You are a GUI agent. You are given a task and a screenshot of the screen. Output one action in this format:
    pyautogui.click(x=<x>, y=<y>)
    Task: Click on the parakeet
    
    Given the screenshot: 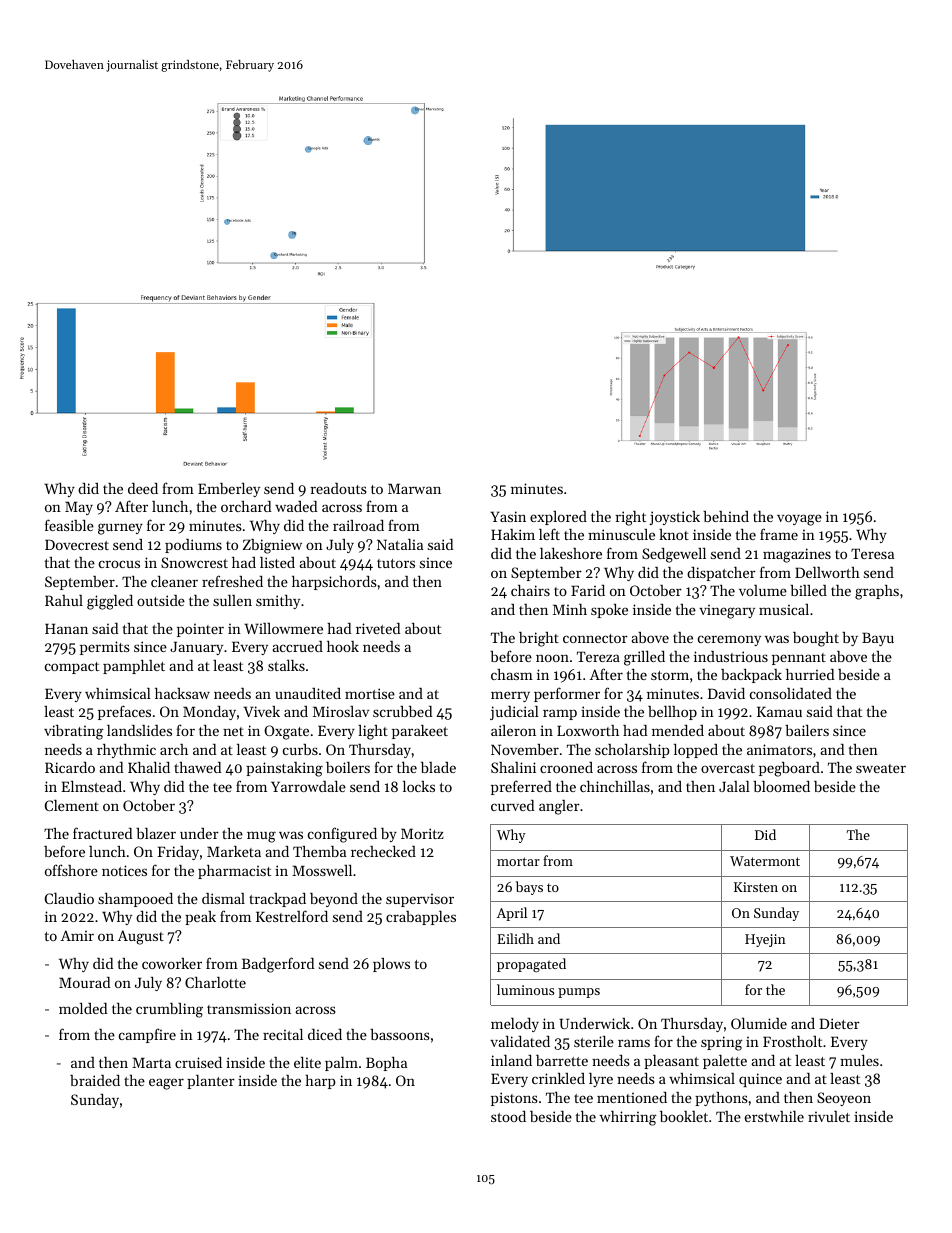 What is the action you would take?
    pyautogui.click(x=420, y=732)
